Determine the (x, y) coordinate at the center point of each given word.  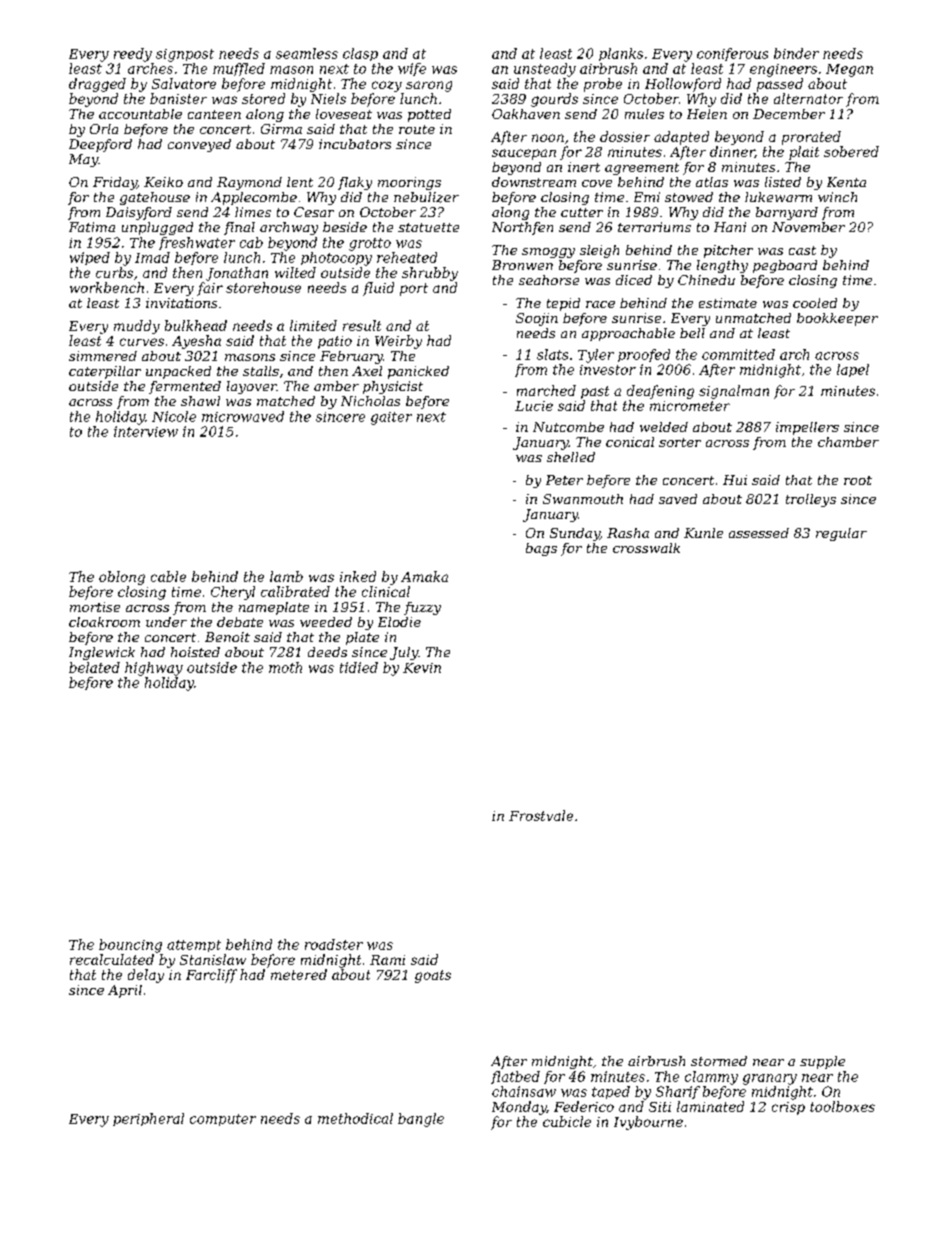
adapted (681, 138)
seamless (307, 53)
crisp (788, 1108)
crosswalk (646, 548)
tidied (359, 667)
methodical (355, 1118)
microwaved (243, 416)
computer (223, 1120)
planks (621, 54)
